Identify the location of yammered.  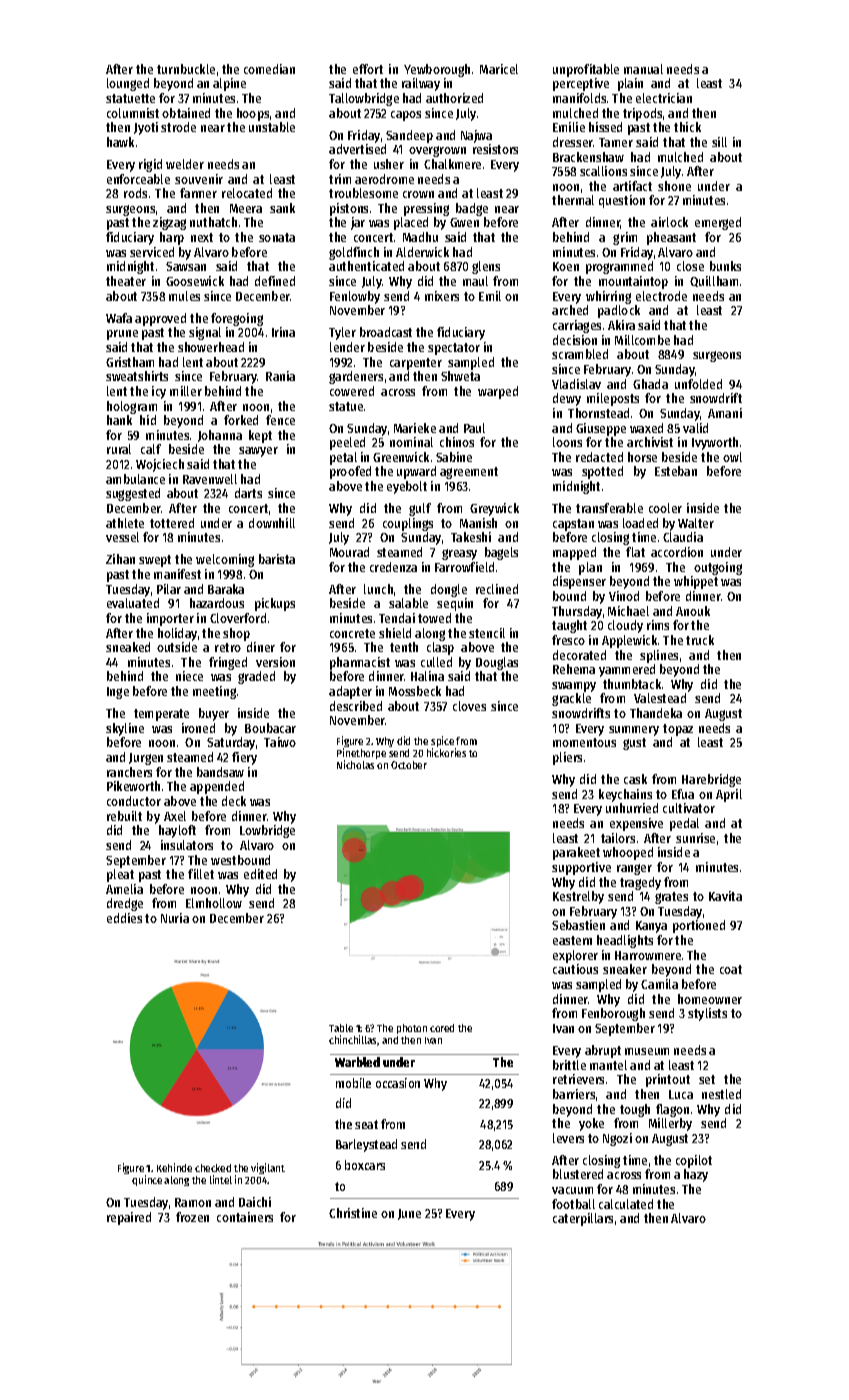
(627, 670).
